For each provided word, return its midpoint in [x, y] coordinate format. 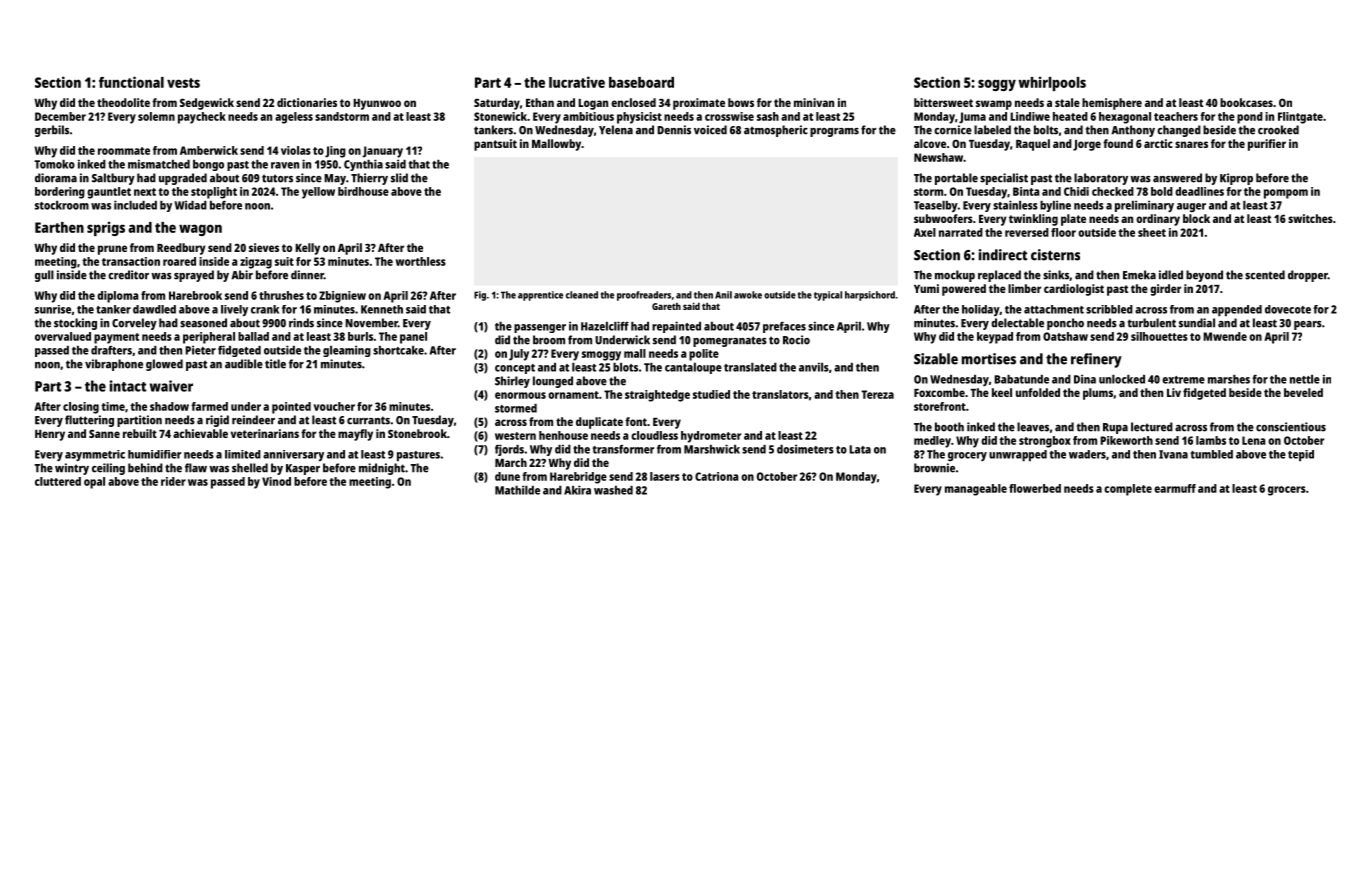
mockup [955, 276]
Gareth [666, 306]
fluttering [89, 421]
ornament [573, 395]
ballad [253, 336]
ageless [294, 118]
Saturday [497, 104]
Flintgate [1300, 118]
